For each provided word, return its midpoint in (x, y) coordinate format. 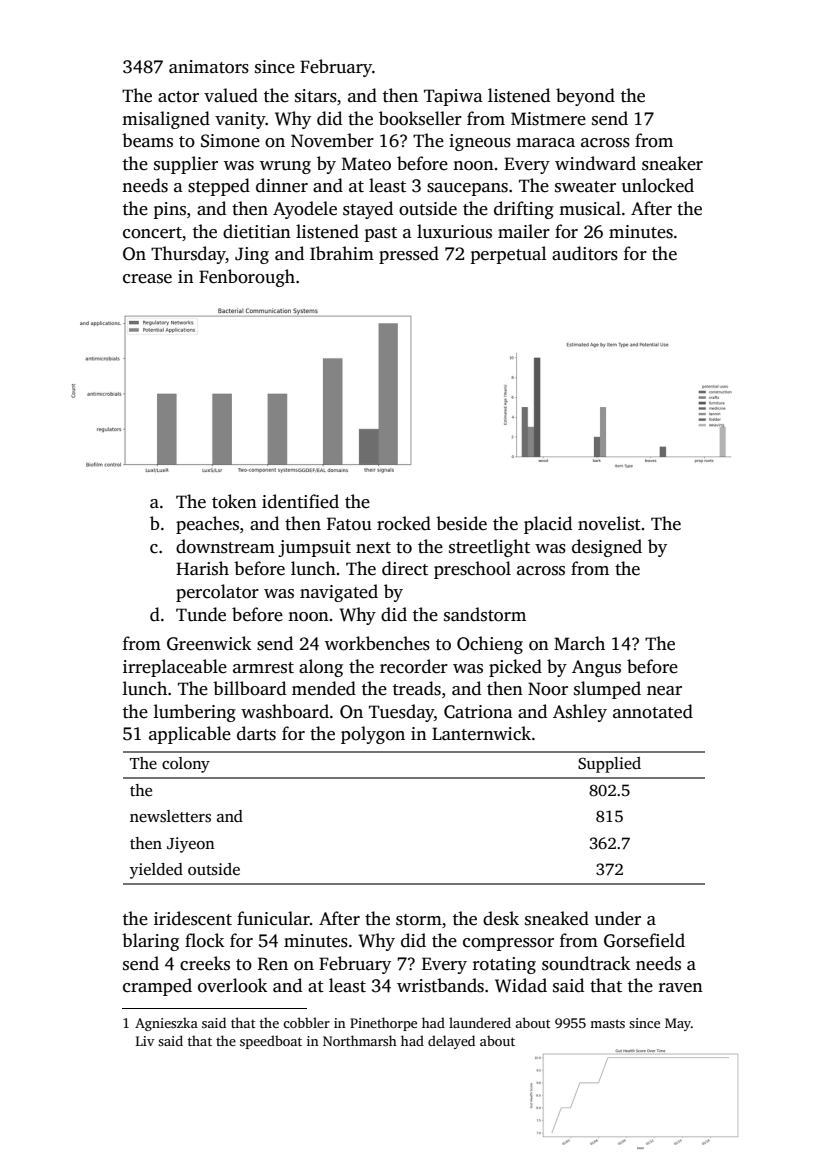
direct (405, 568)
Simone (230, 141)
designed (607, 548)
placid (548, 525)
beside (461, 523)
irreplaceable (175, 668)
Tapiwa (453, 97)
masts (607, 1023)
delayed (451, 1042)
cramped (157, 987)
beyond (585, 97)
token (234, 501)
